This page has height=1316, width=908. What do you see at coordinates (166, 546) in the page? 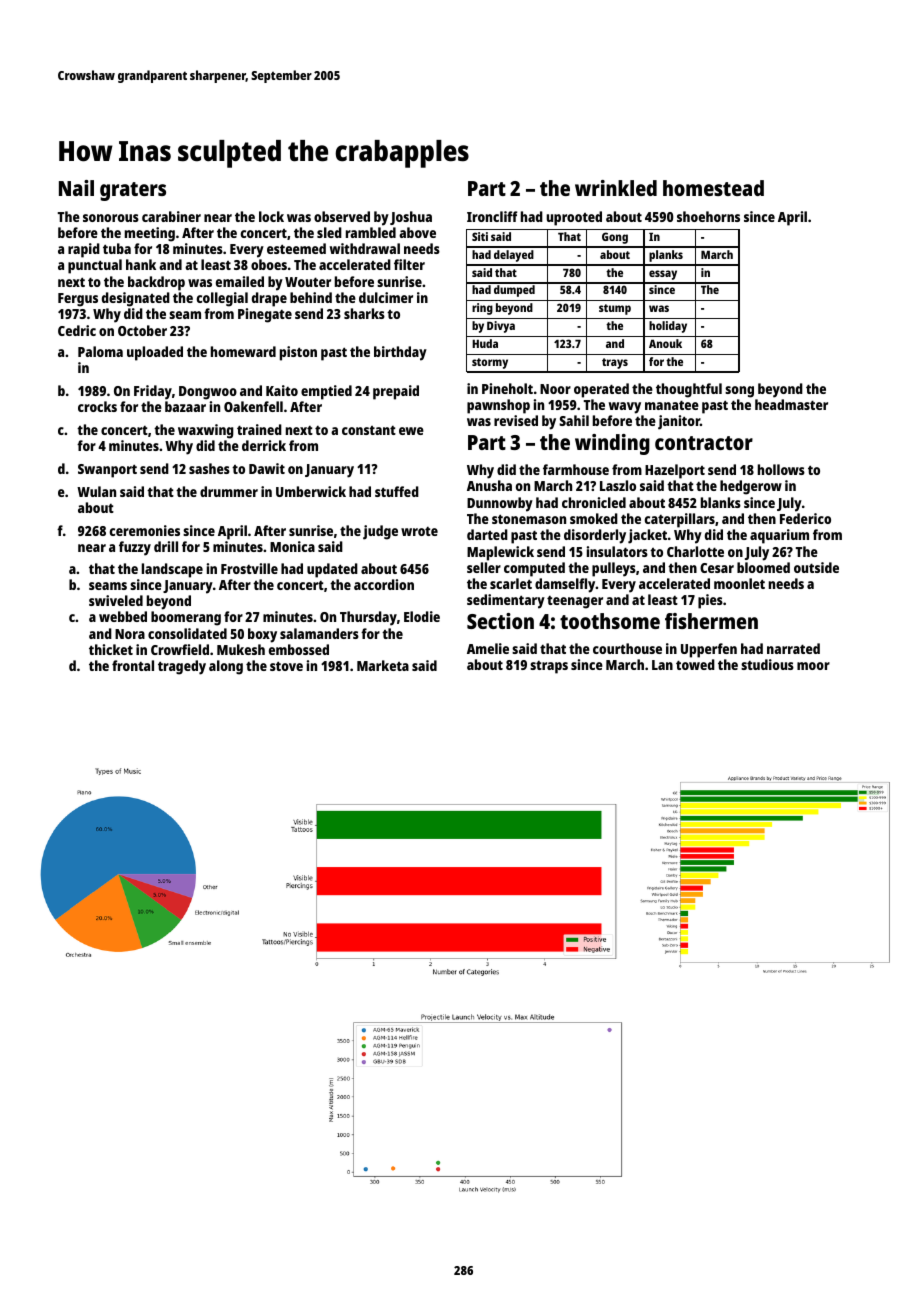
I see `drill` at bounding box center [166, 546].
